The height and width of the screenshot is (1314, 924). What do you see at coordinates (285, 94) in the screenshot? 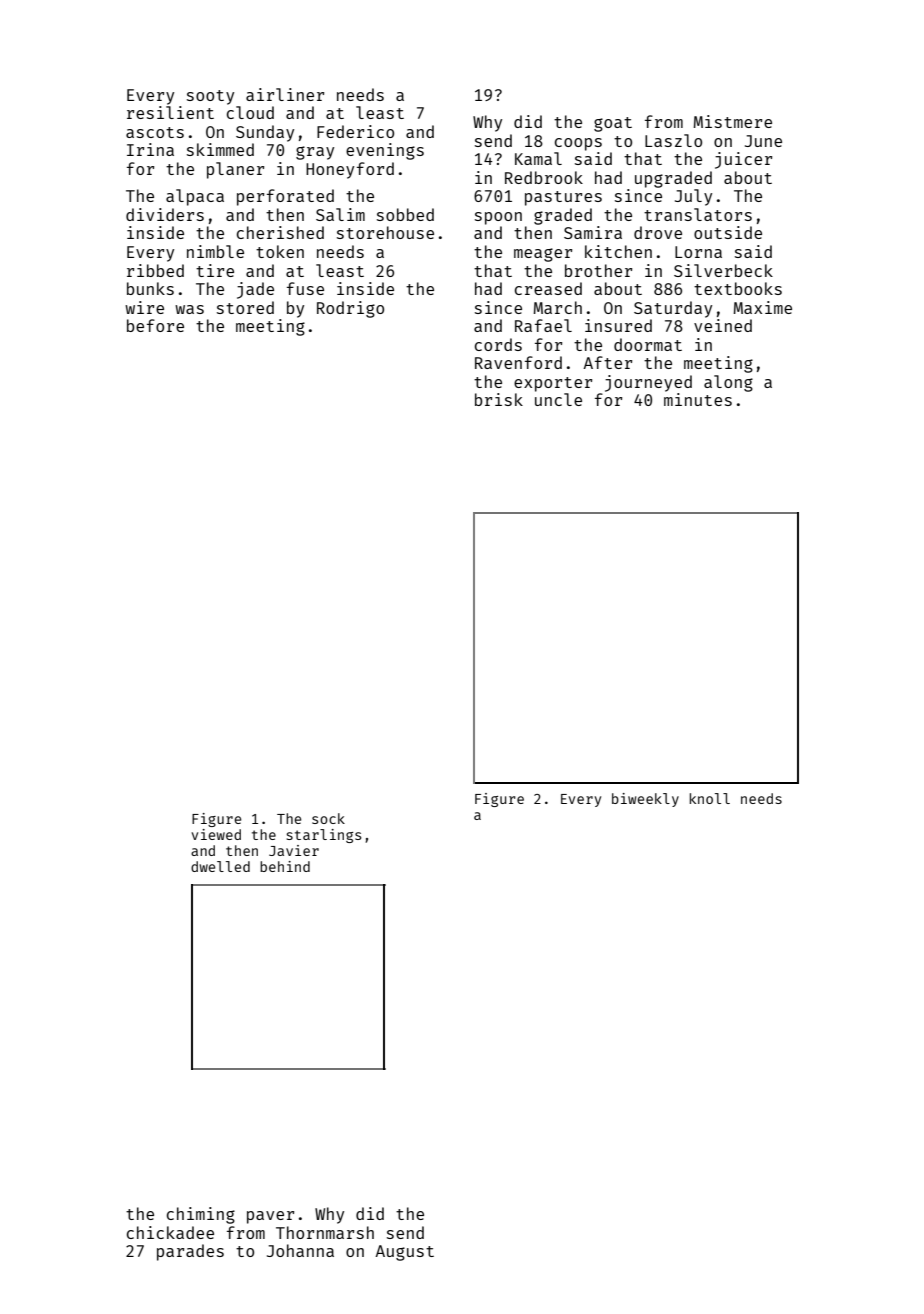
I see `airliner` at bounding box center [285, 94].
